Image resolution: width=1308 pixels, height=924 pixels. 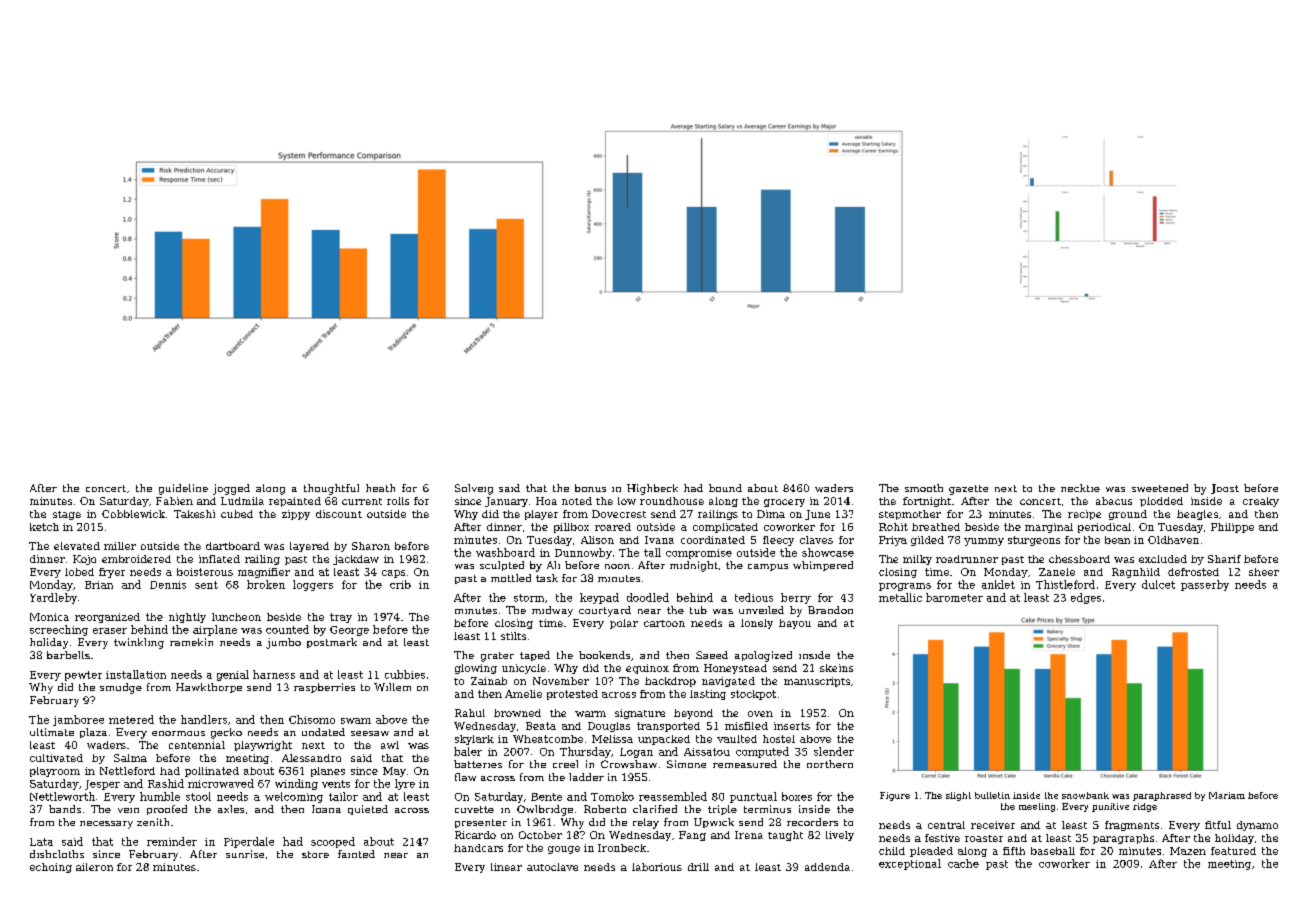 I want to click on bound, so click(x=725, y=488).
